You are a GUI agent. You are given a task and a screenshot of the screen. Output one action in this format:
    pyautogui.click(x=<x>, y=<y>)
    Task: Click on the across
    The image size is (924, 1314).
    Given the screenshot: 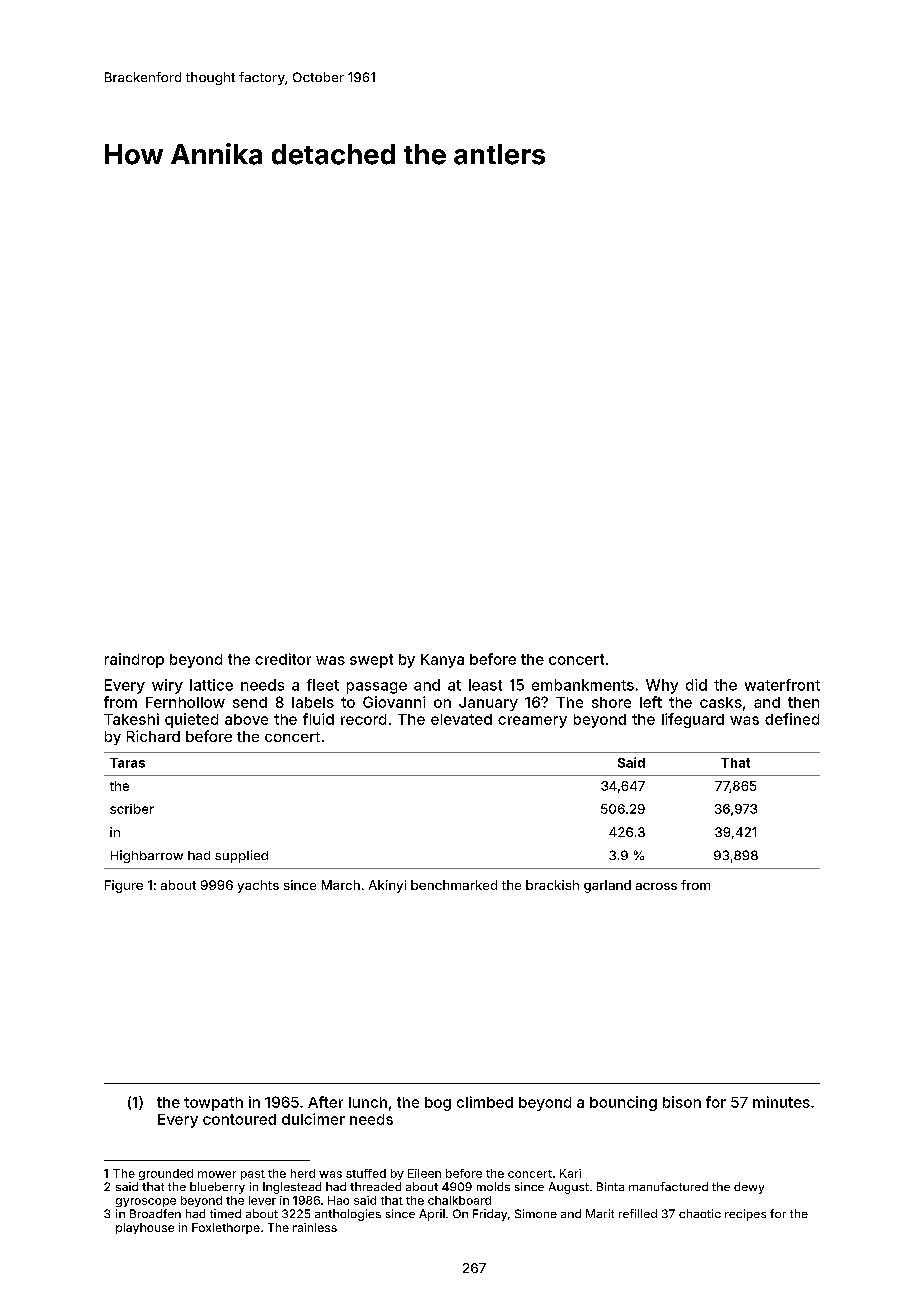 What is the action you would take?
    pyautogui.click(x=656, y=886)
